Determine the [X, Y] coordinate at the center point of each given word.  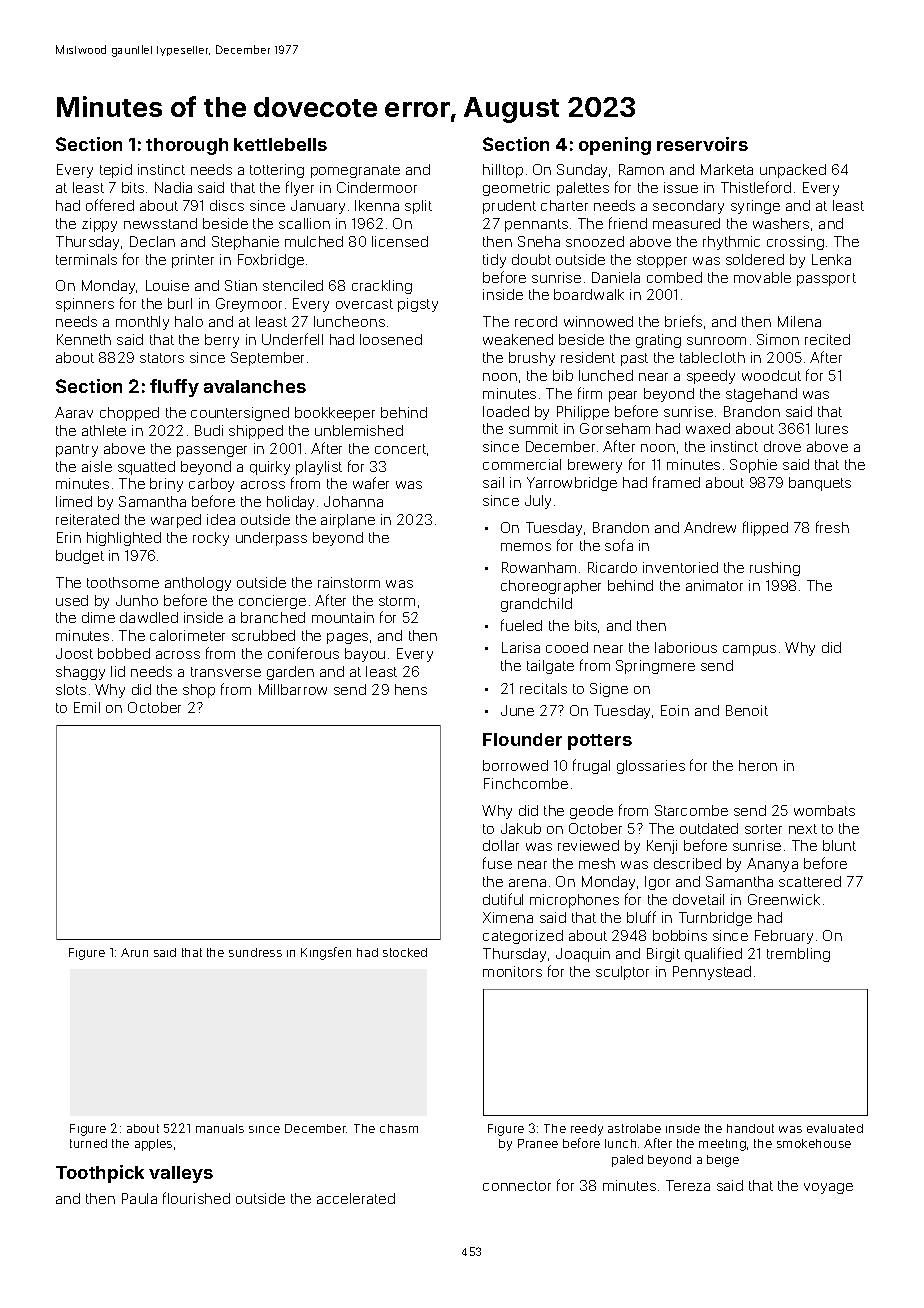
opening [615, 146]
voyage [828, 1188]
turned [88, 1143]
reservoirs [702, 144]
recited [827, 339]
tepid [116, 171]
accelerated [356, 1198]
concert [400, 449]
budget [80, 557]
